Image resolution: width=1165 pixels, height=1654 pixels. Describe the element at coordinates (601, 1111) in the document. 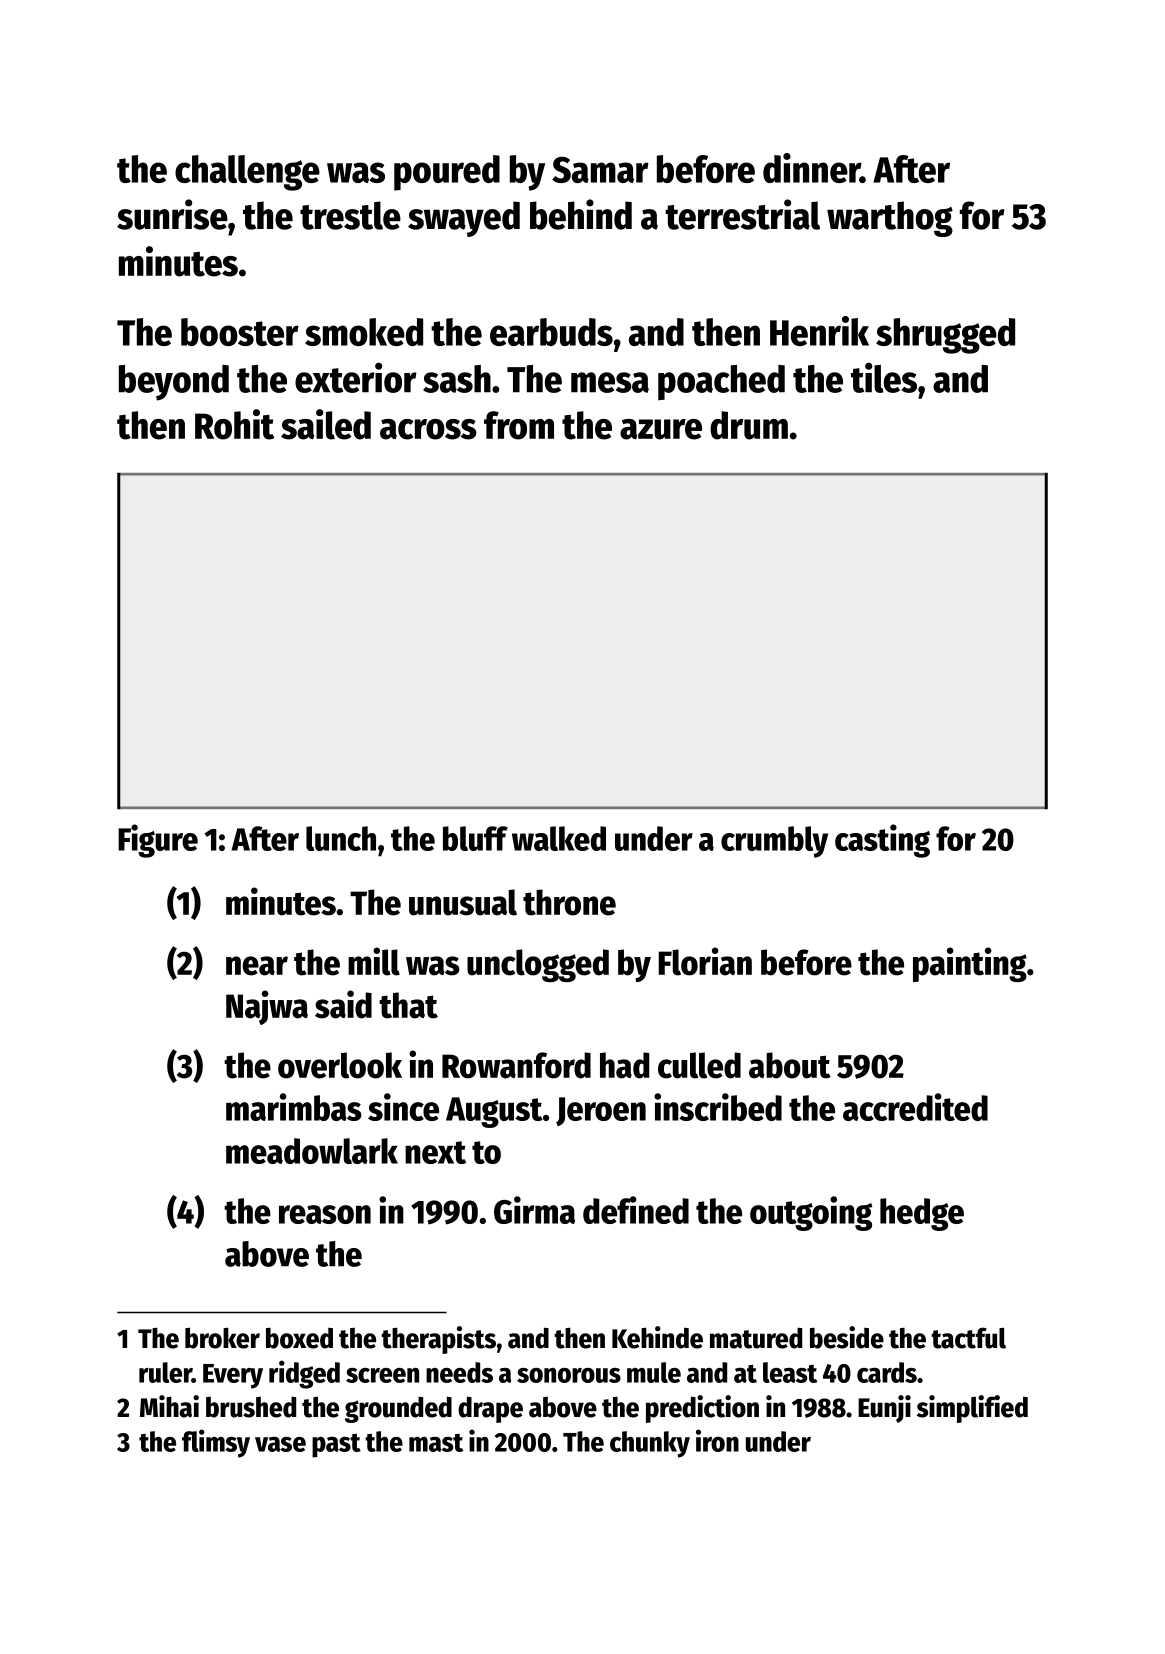

I see `Jeroen` at that location.
